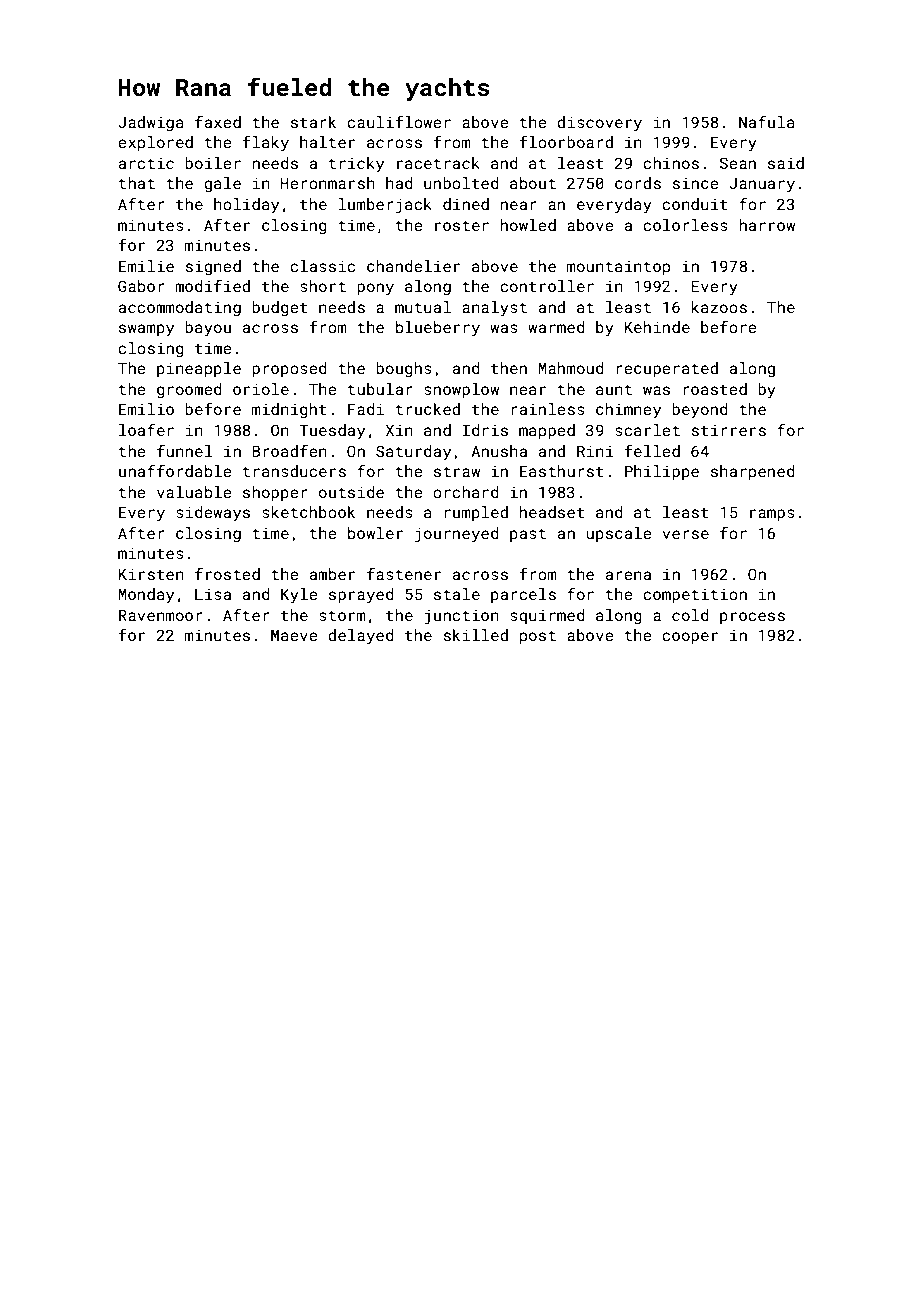 The height and width of the image is (1308, 924). Describe the element at coordinates (279, 309) in the image. I see `budget` at that location.
